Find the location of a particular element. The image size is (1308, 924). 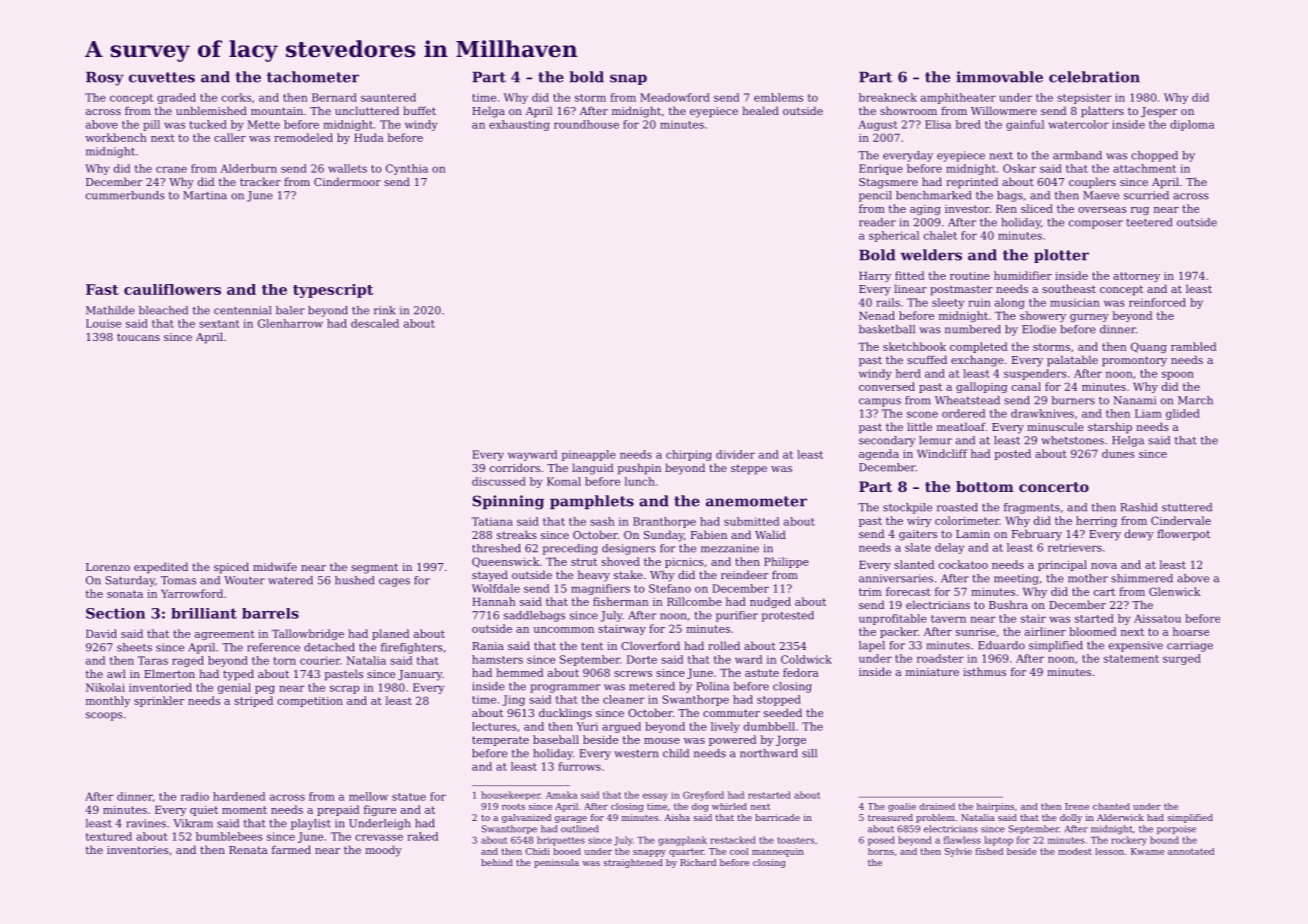

Cynthia is located at coordinates (407, 169).
